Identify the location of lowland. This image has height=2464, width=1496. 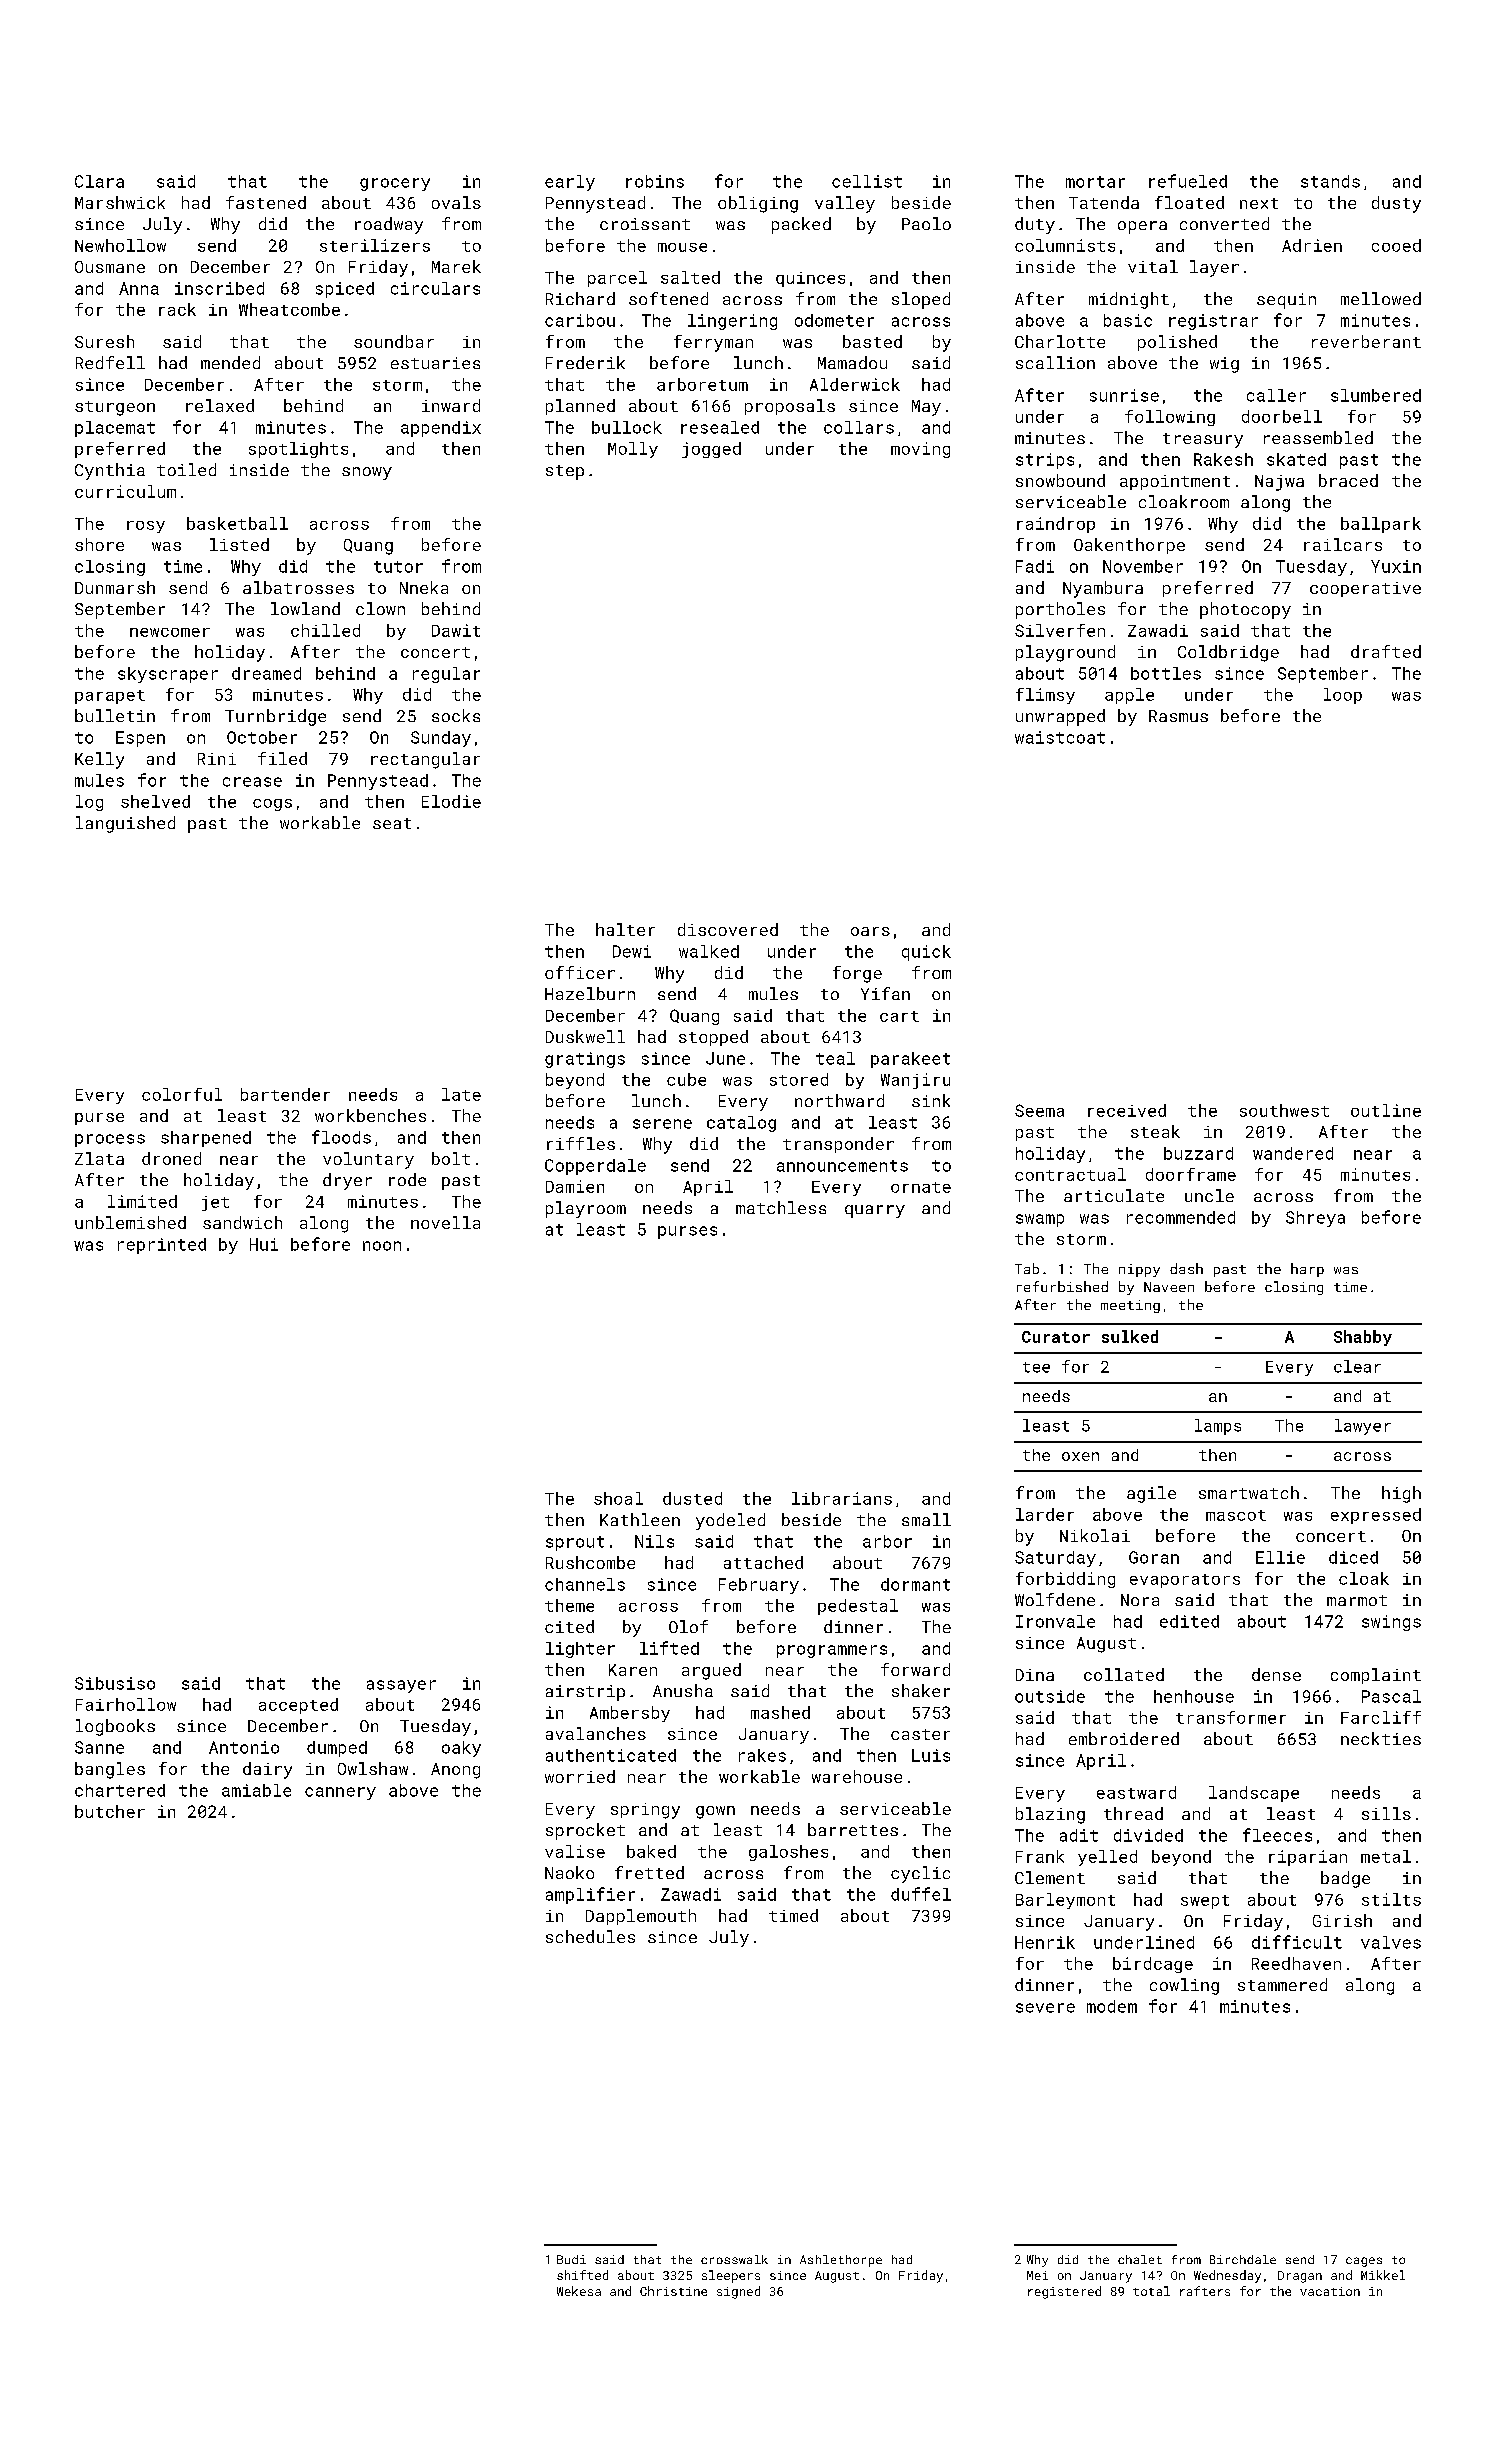
(305, 608).
